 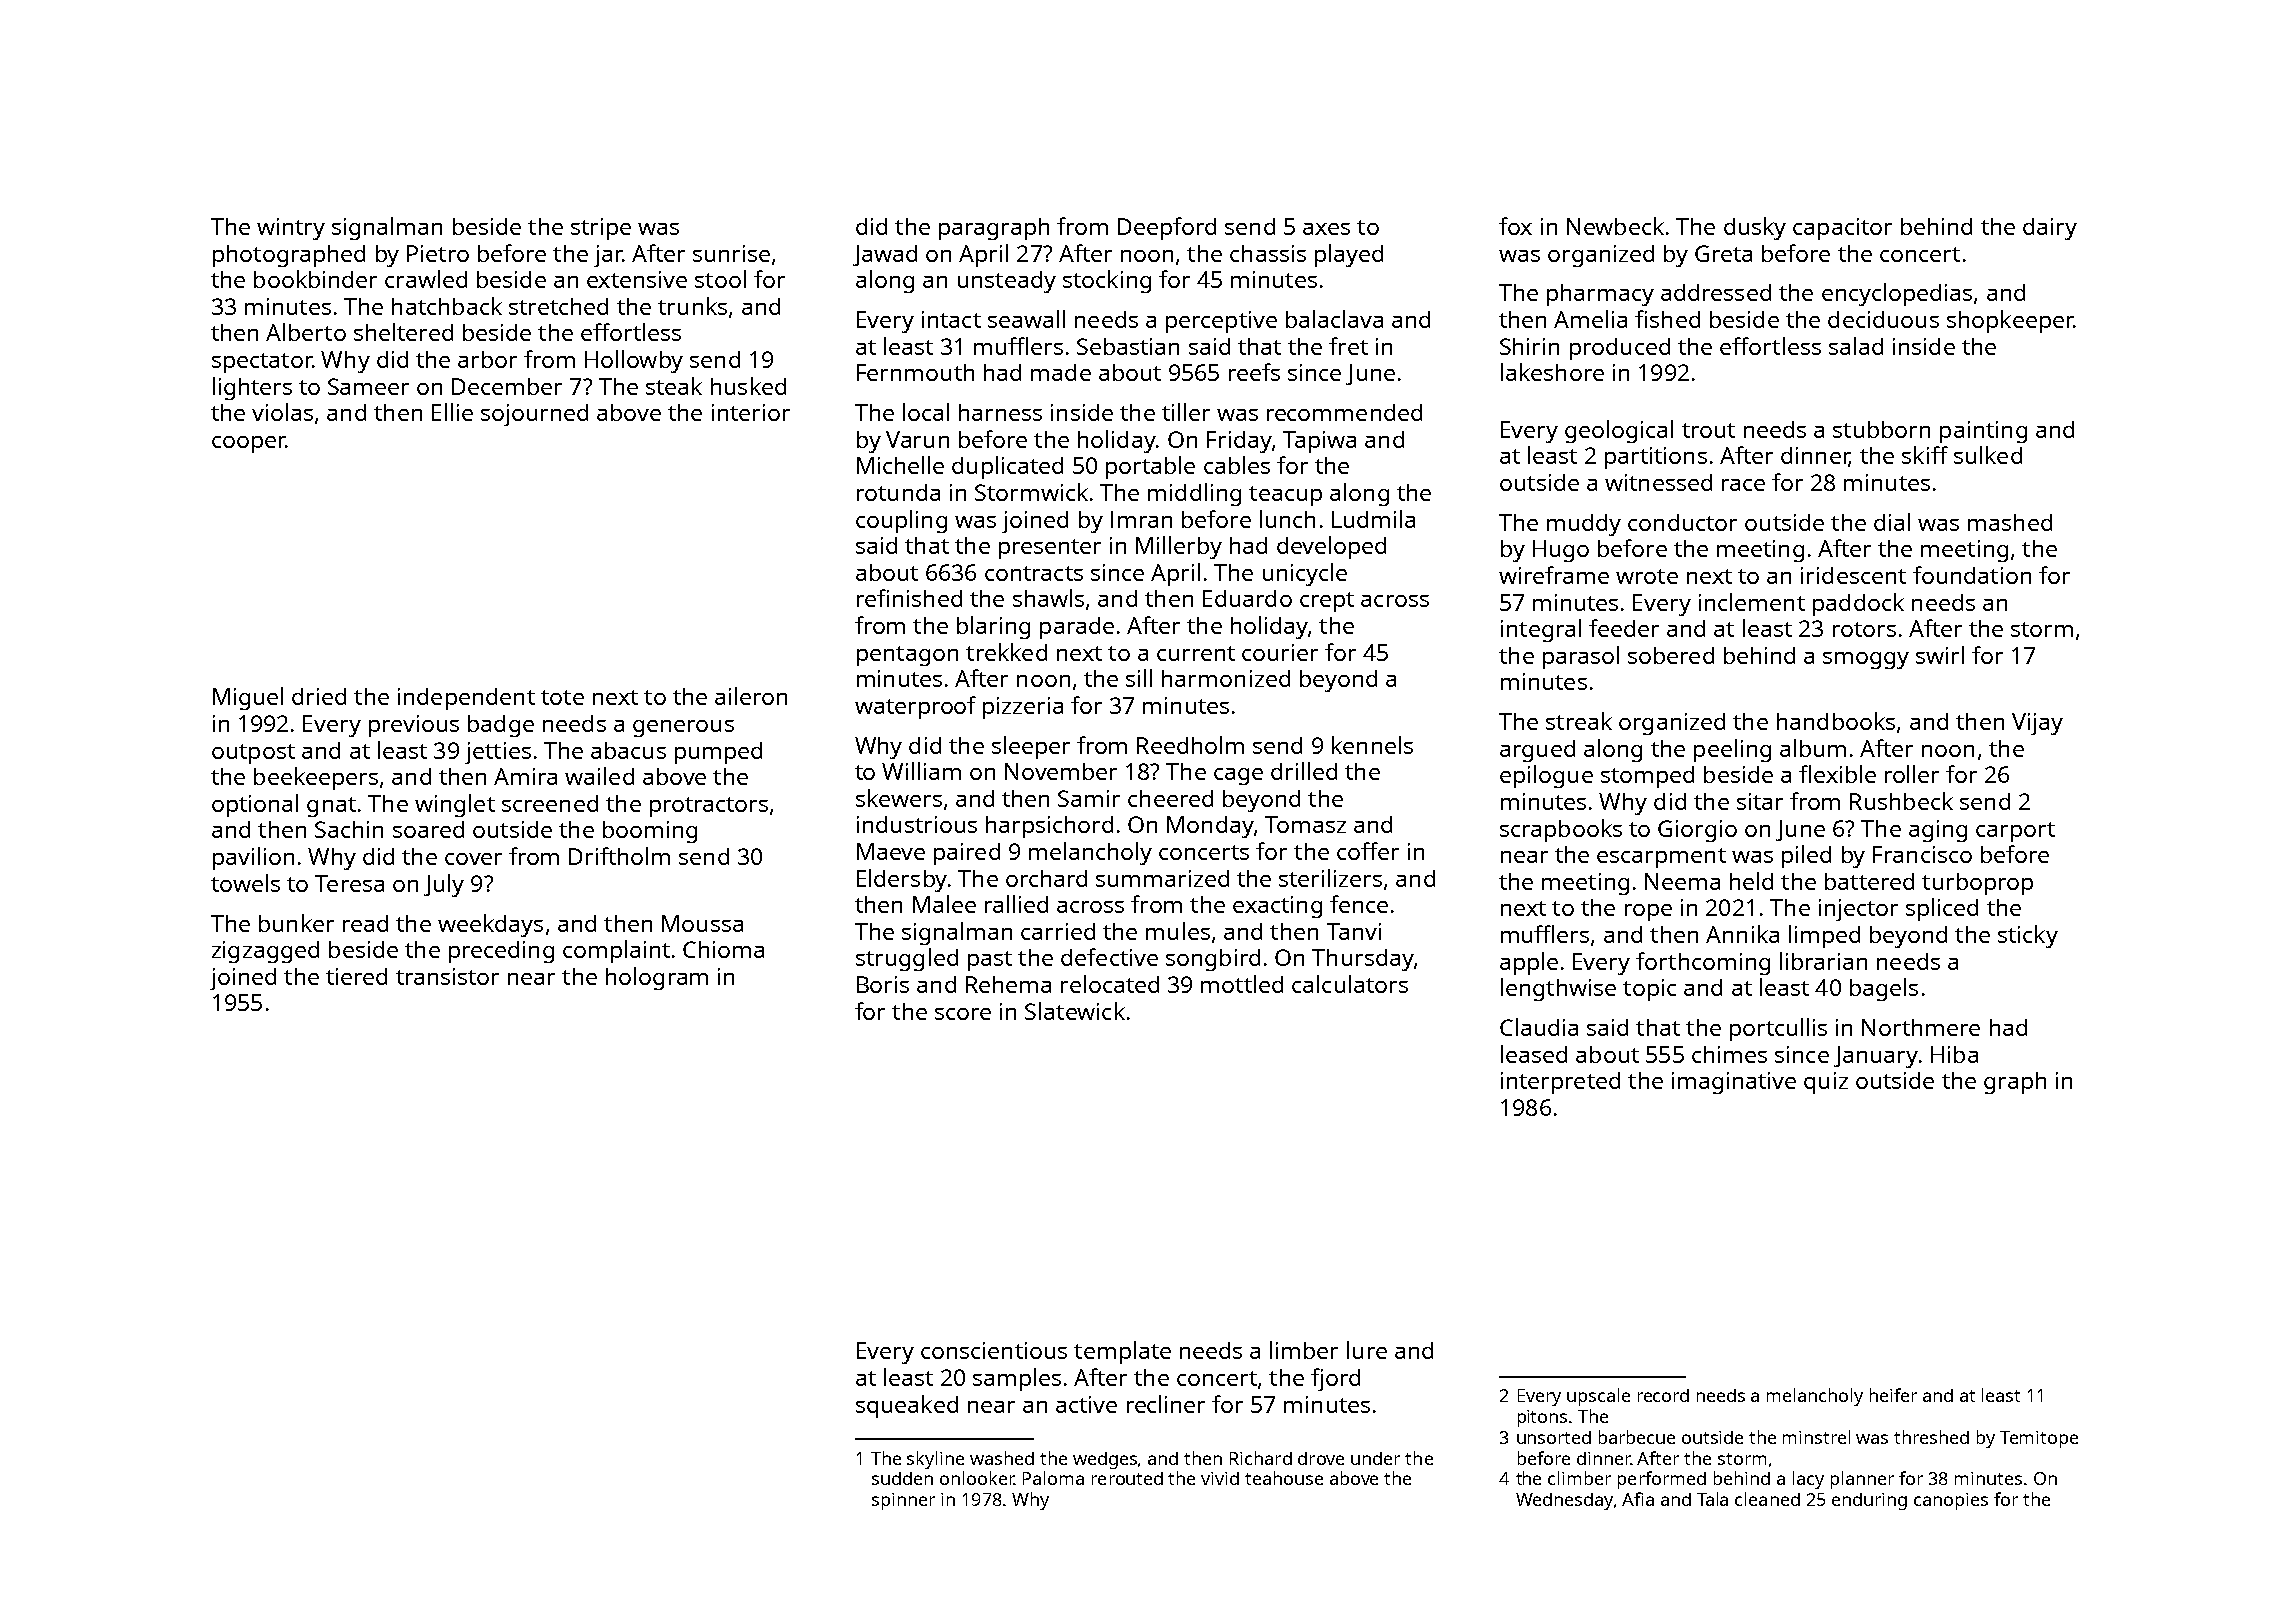 What do you see at coordinates (907, 1406) in the screenshot?
I see `squeaked` at bounding box center [907, 1406].
